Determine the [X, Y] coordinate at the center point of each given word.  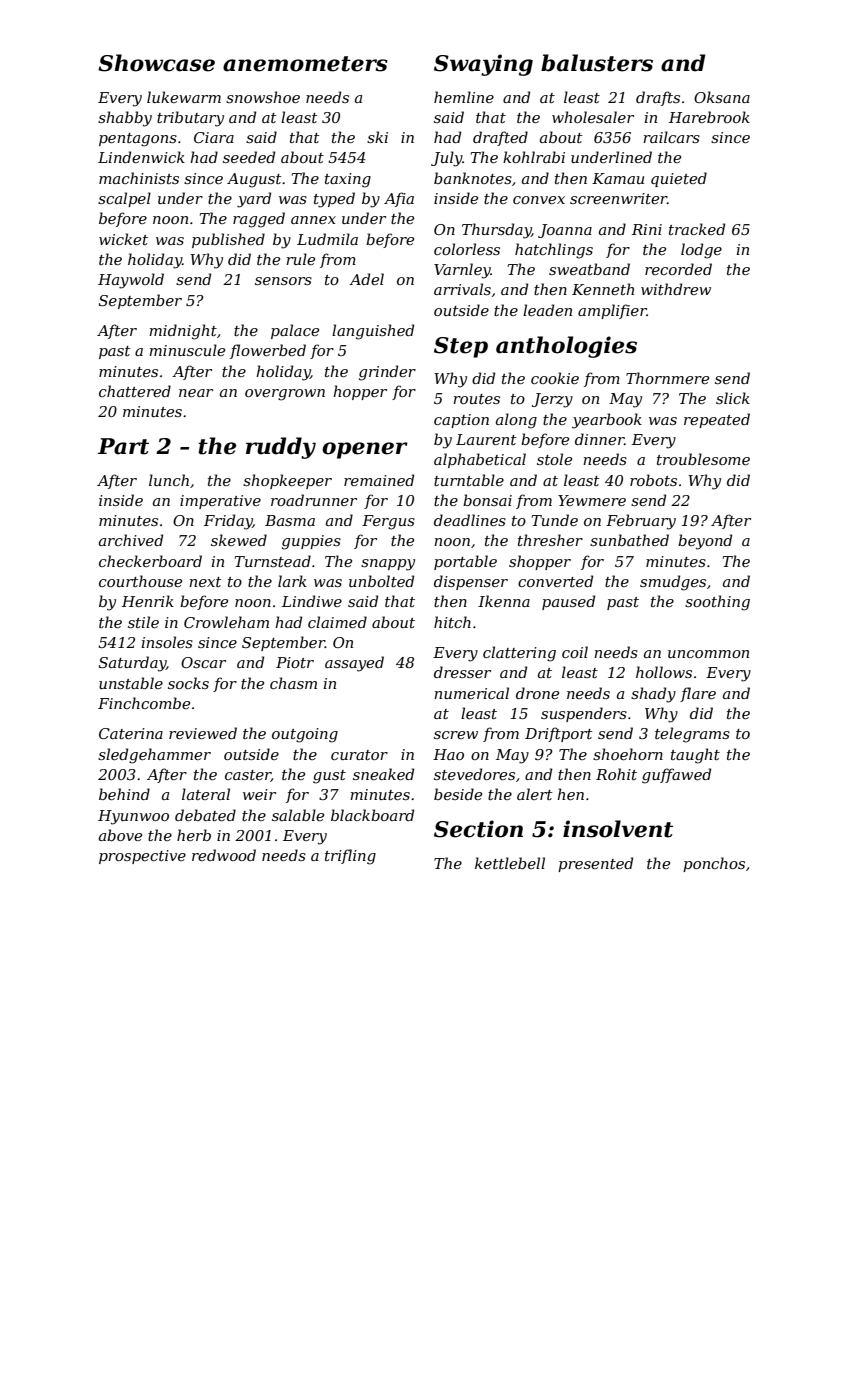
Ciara [214, 137]
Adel [366, 279]
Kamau [618, 178]
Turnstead [273, 561]
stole [554, 459]
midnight [183, 332]
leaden [547, 310]
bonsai [487, 500]
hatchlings [554, 251]
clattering [519, 654]
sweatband [589, 269]
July [446, 159]
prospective [142, 857]
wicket [123, 239]
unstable [131, 683]
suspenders [584, 714]
